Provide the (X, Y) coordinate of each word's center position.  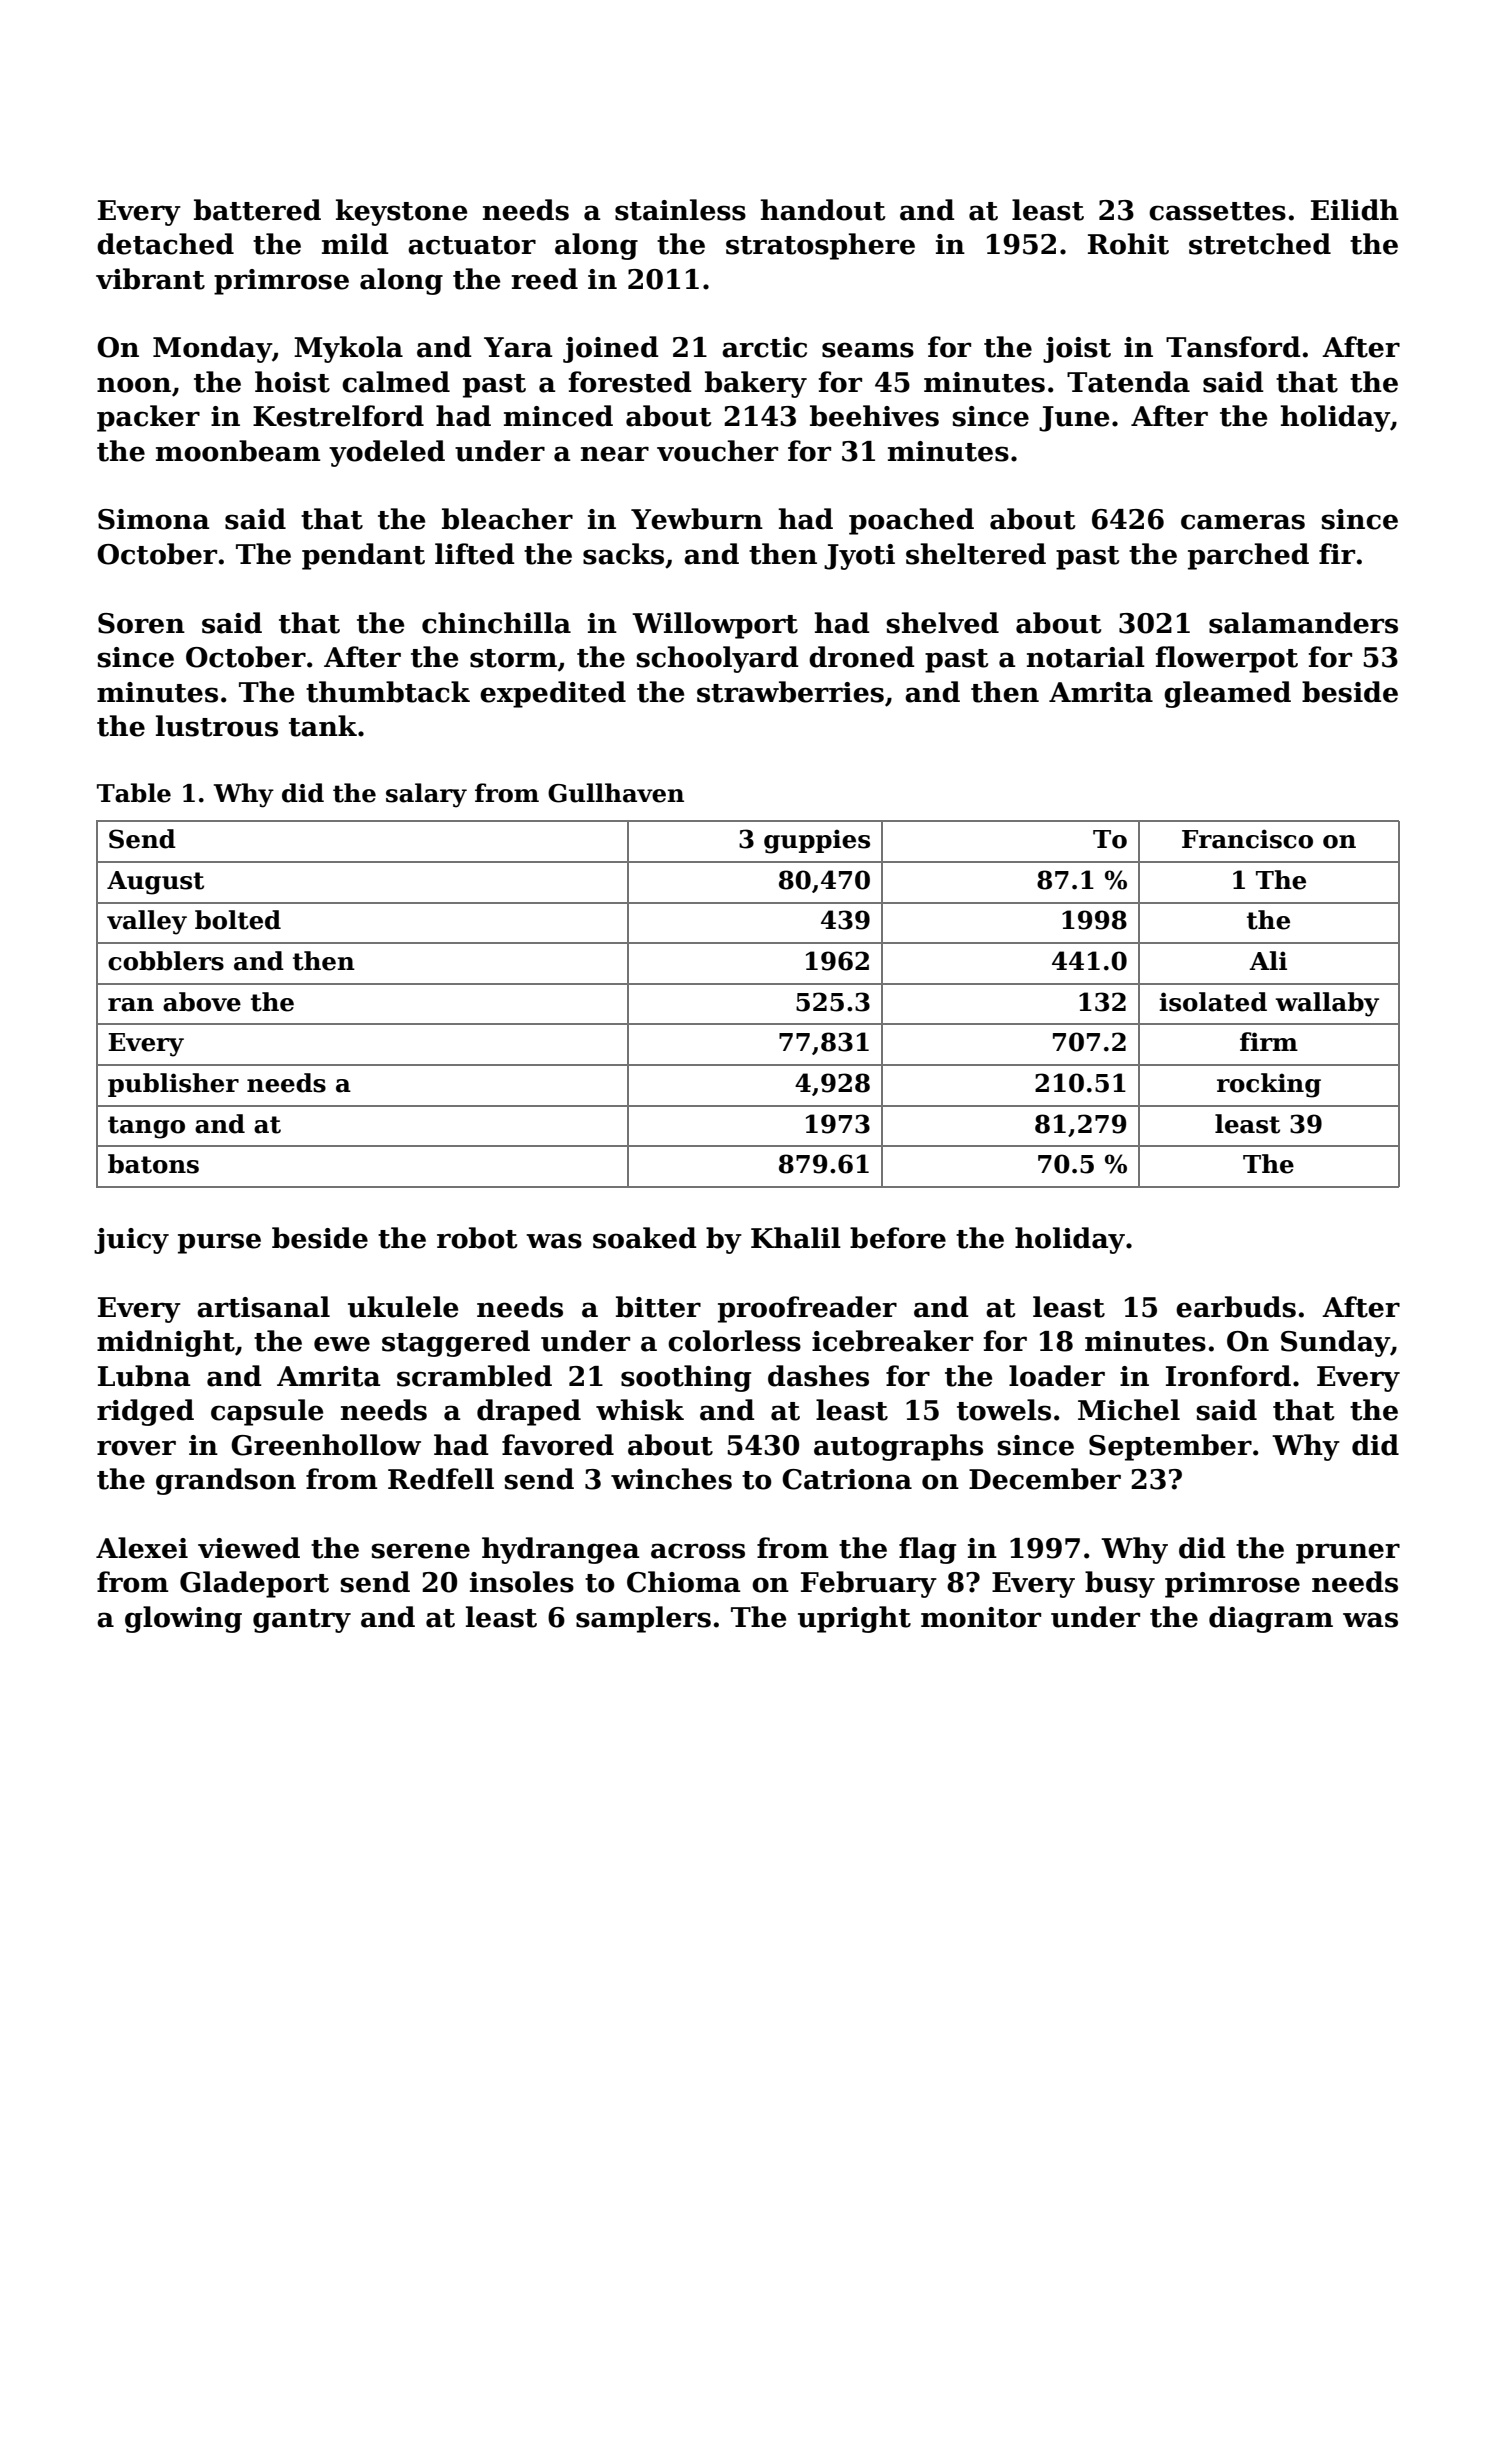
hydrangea (560, 1550)
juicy (131, 1241)
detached (165, 244)
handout (822, 210)
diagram (1271, 1619)
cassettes (1217, 211)
